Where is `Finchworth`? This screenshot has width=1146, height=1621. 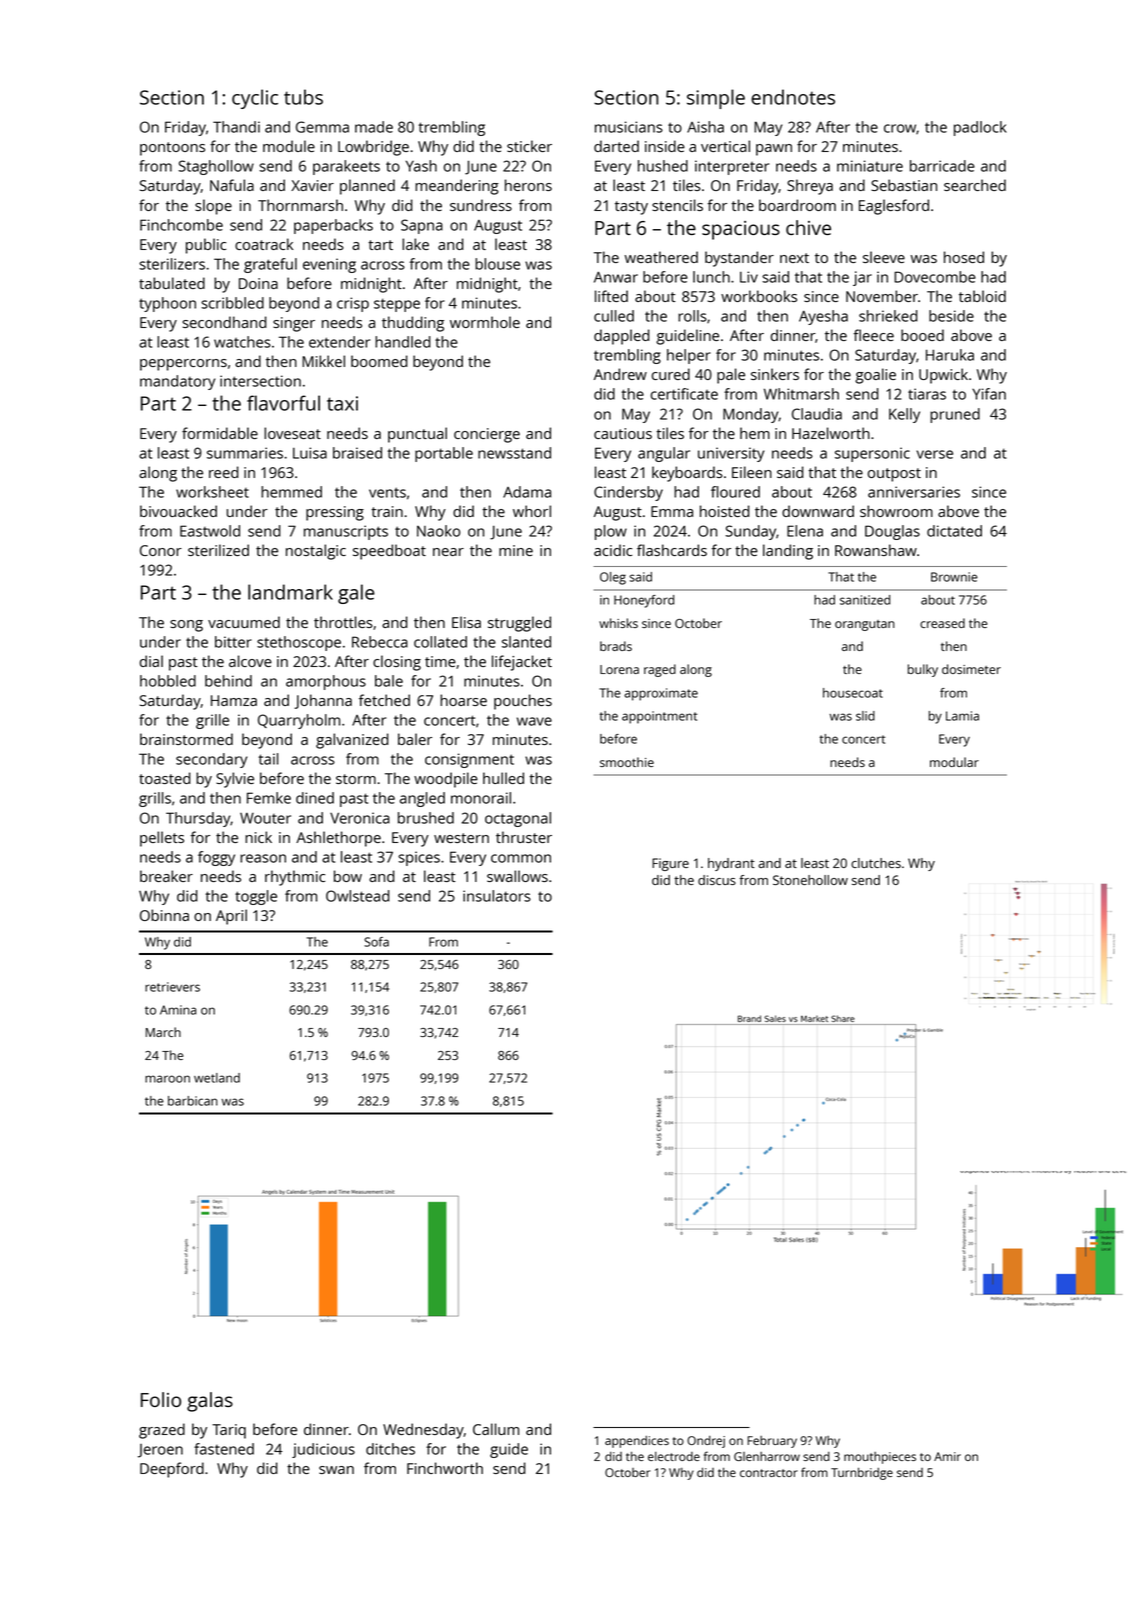 Finchworth is located at coordinates (445, 1468).
